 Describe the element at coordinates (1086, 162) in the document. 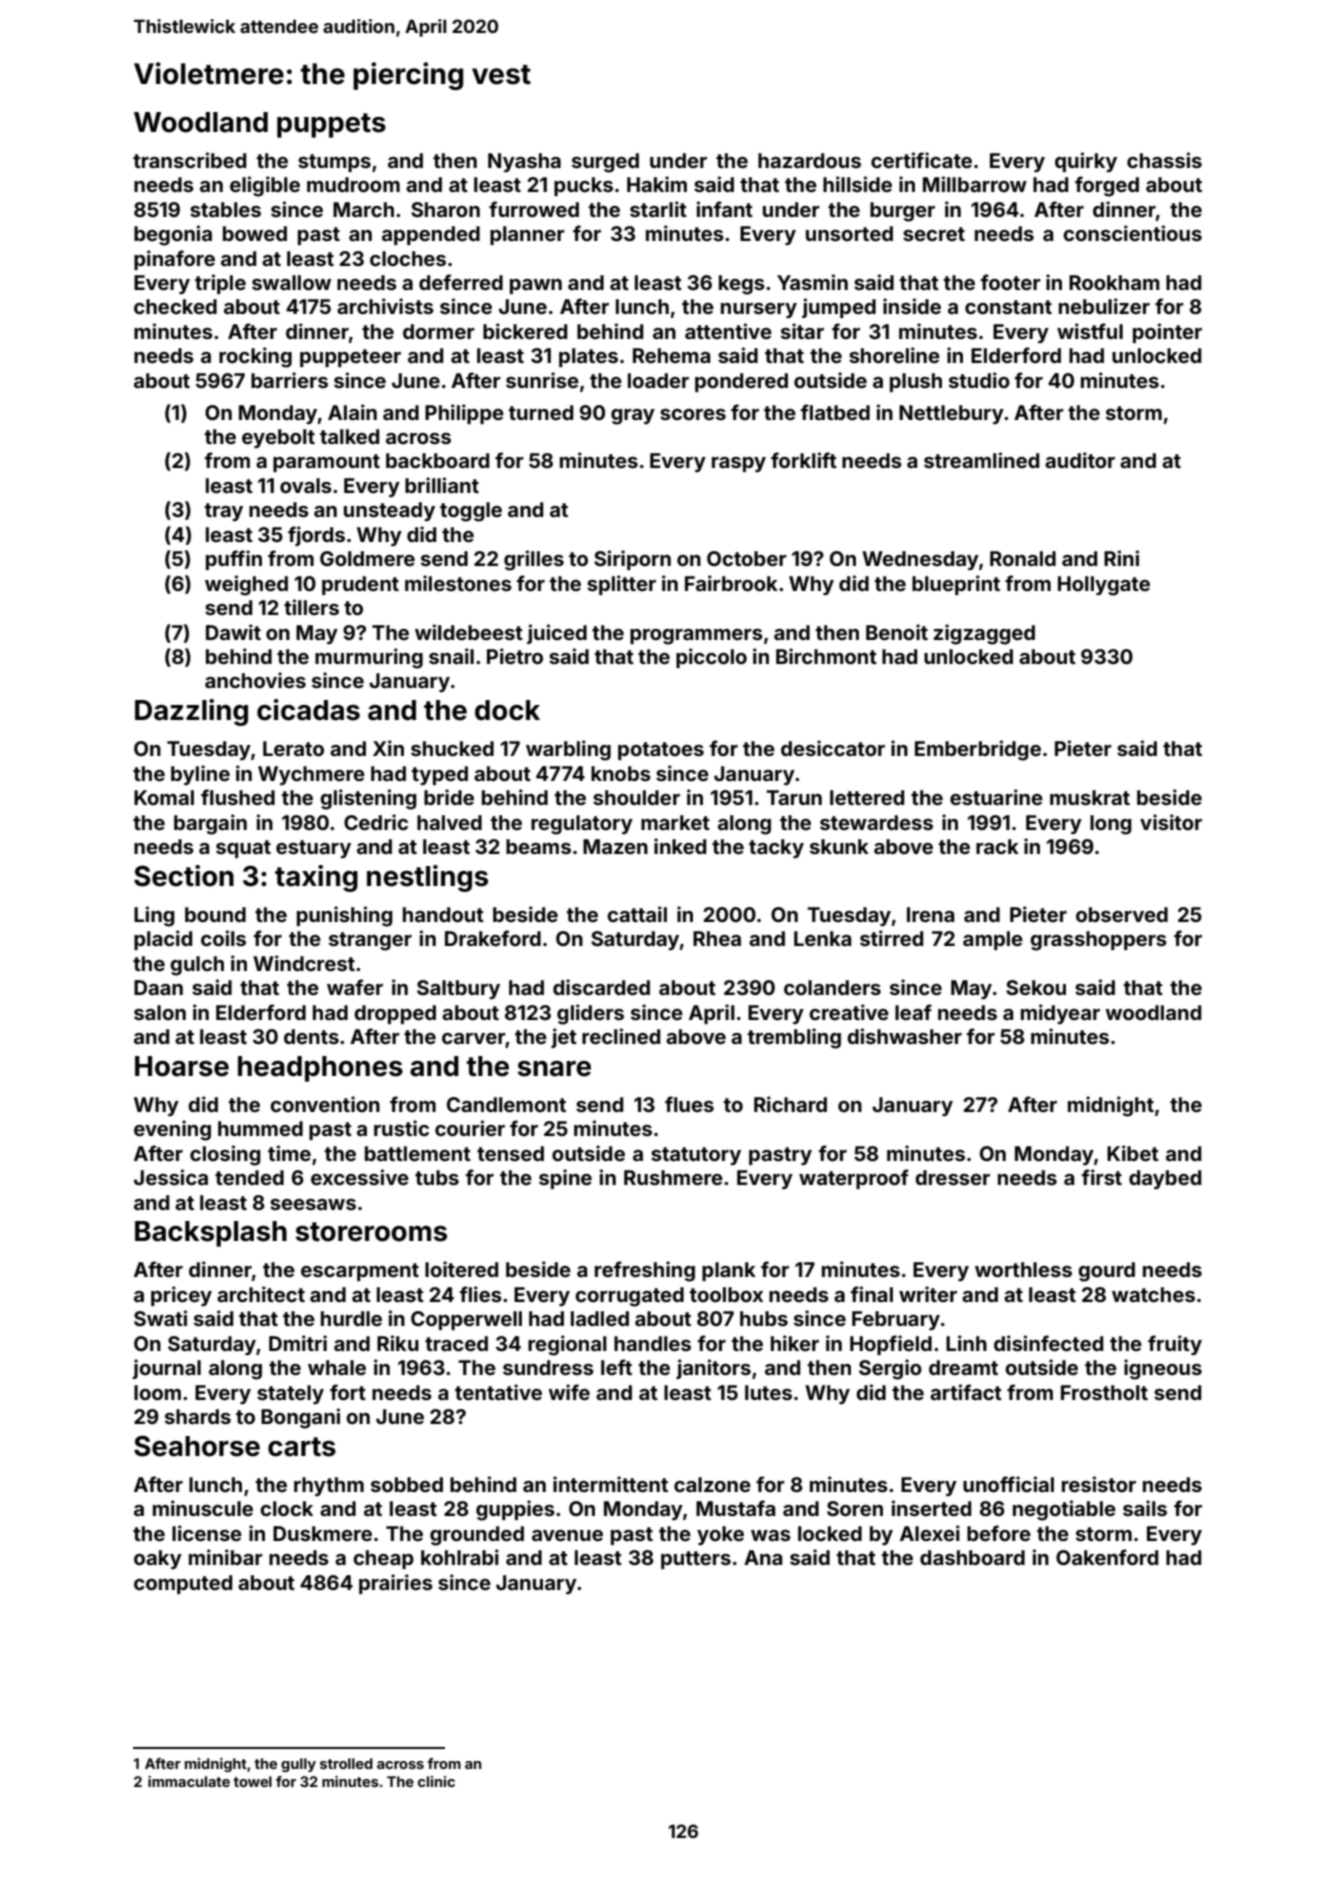

I see `quirky` at that location.
